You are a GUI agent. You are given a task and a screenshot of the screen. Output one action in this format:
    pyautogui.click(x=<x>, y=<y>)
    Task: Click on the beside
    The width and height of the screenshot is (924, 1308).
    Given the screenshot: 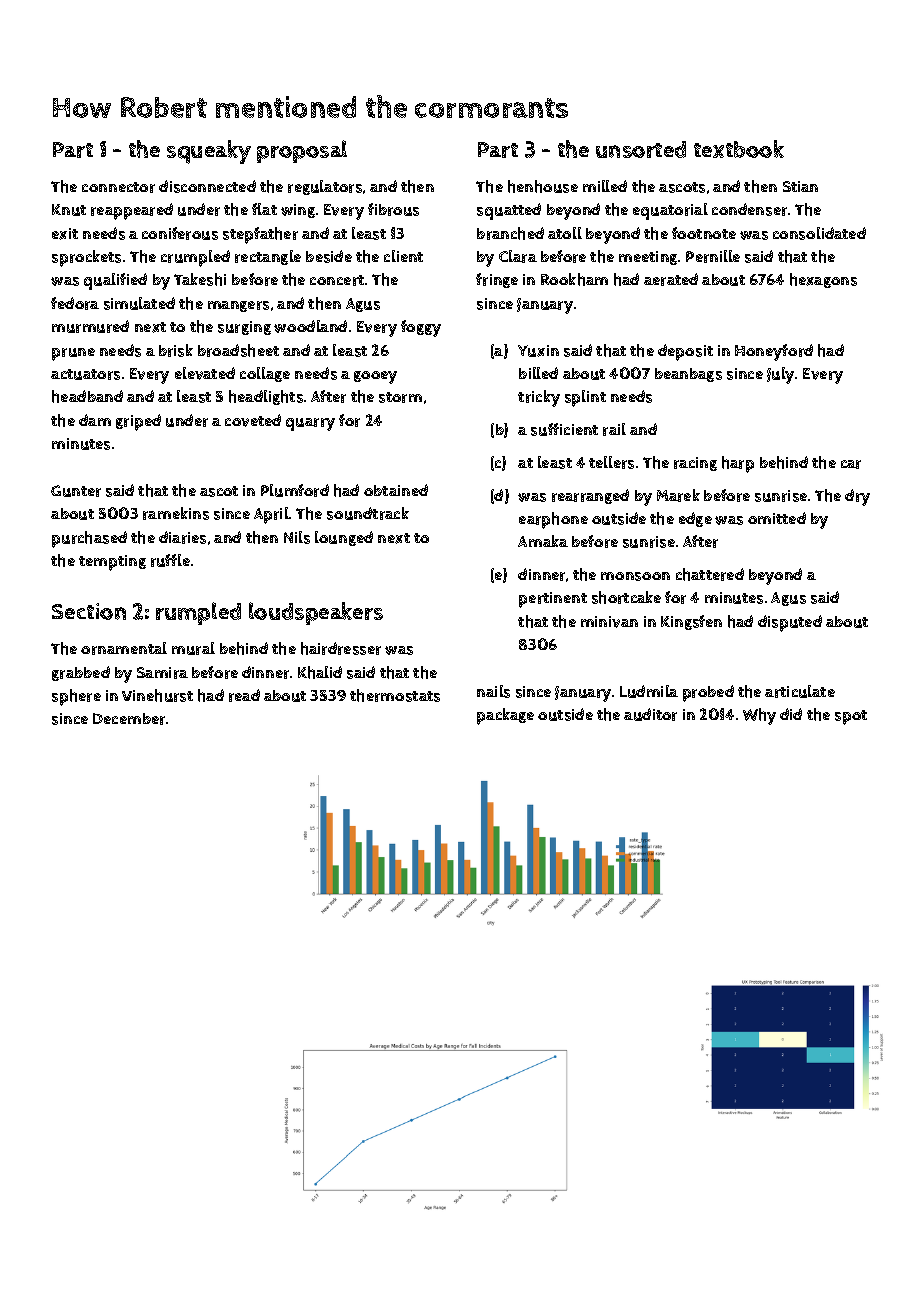 What is the action you would take?
    pyautogui.click(x=329, y=256)
